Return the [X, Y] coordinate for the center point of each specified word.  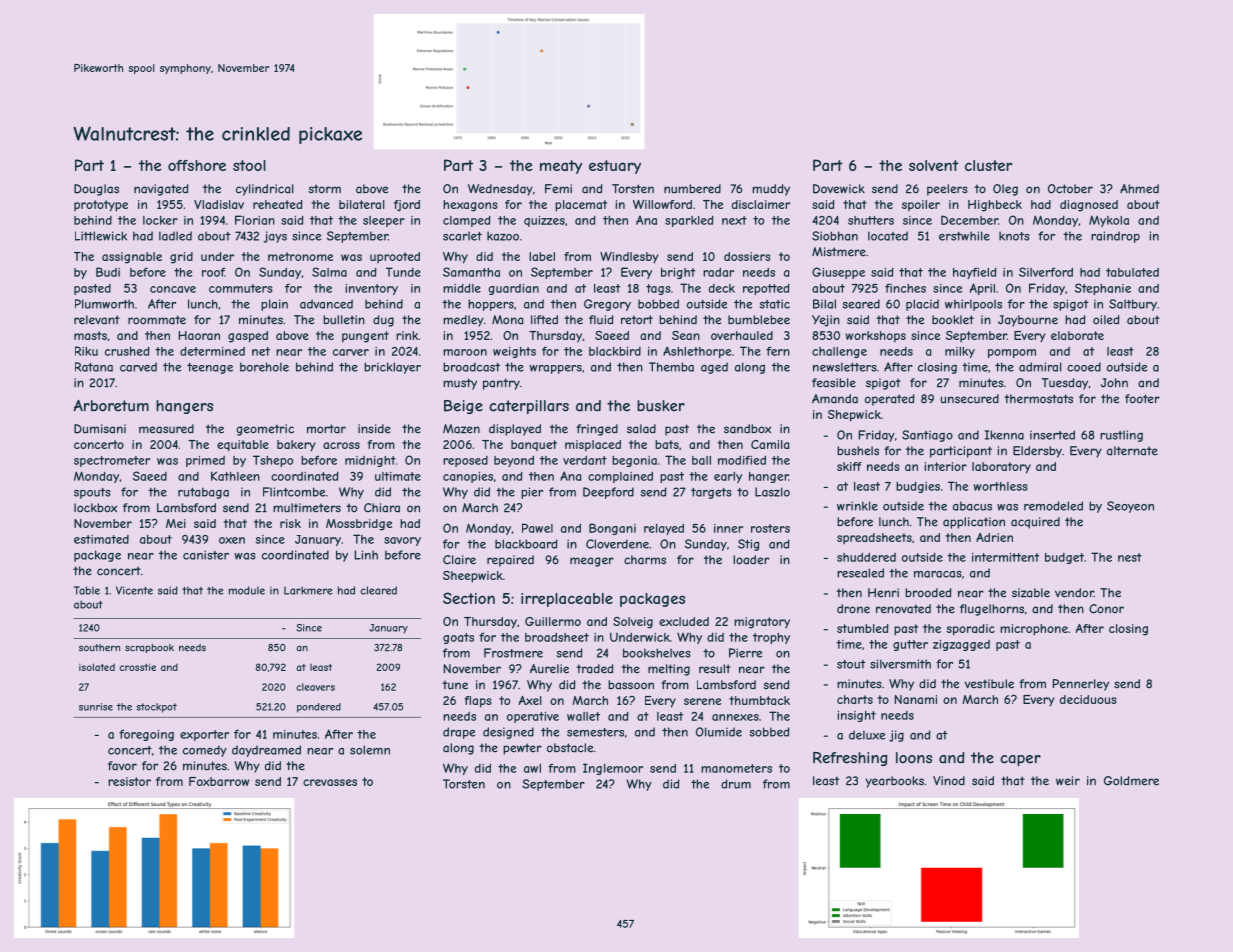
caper [1020, 760]
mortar [326, 429]
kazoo [503, 236]
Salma [329, 272]
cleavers [315, 687]
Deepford [608, 493]
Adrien [994, 537]
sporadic [970, 630]
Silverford [1046, 272]
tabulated [1132, 272]
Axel [530, 700]
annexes [735, 717]
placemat [581, 206]
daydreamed [266, 751]
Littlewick [101, 236]
